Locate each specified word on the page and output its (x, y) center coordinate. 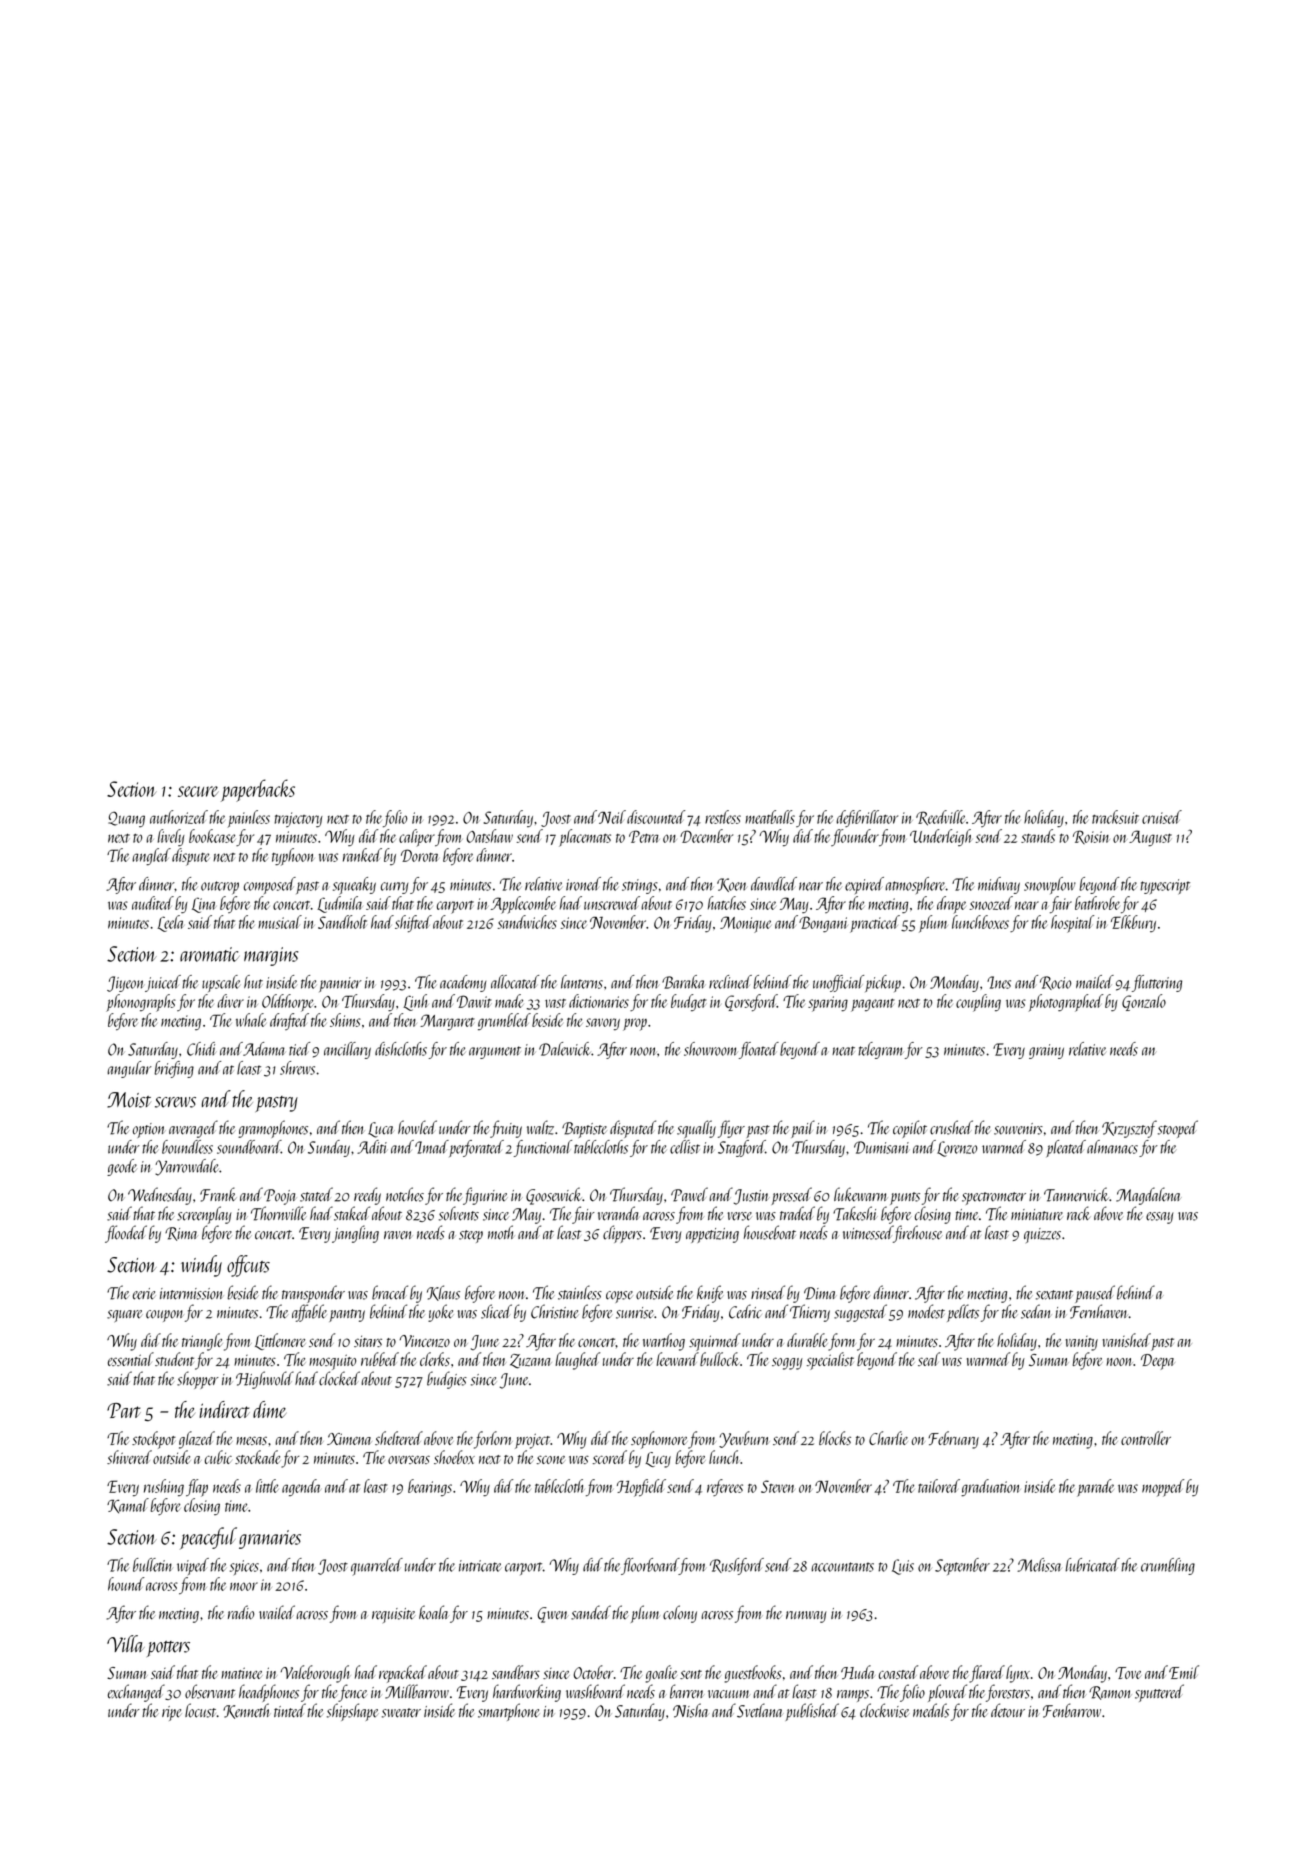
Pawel (689, 1194)
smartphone (508, 1712)
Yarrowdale (186, 1167)
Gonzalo (1144, 1002)
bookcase (212, 836)
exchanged (136, 1693)
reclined (730, 982)
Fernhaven (1099, 1311)
